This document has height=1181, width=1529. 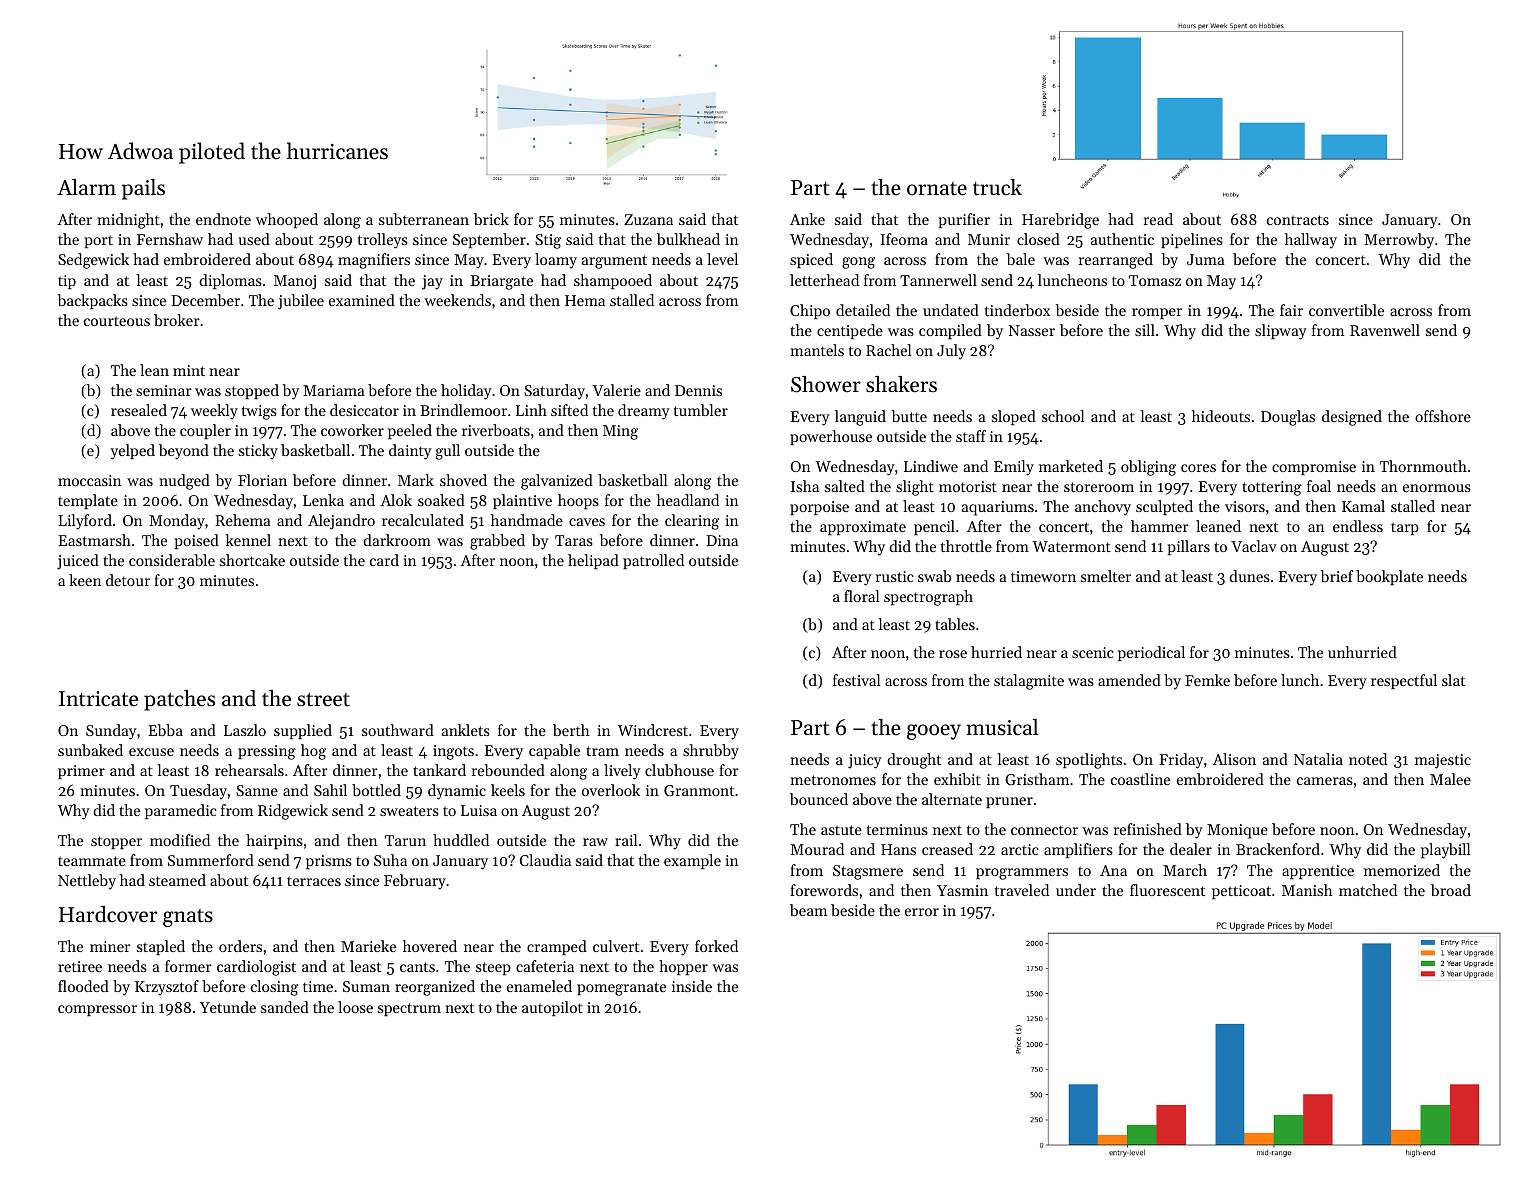 What do you see at coordinates (1405, 528) in the document?
I see `tarp` at bounding box center [1405, 528].
